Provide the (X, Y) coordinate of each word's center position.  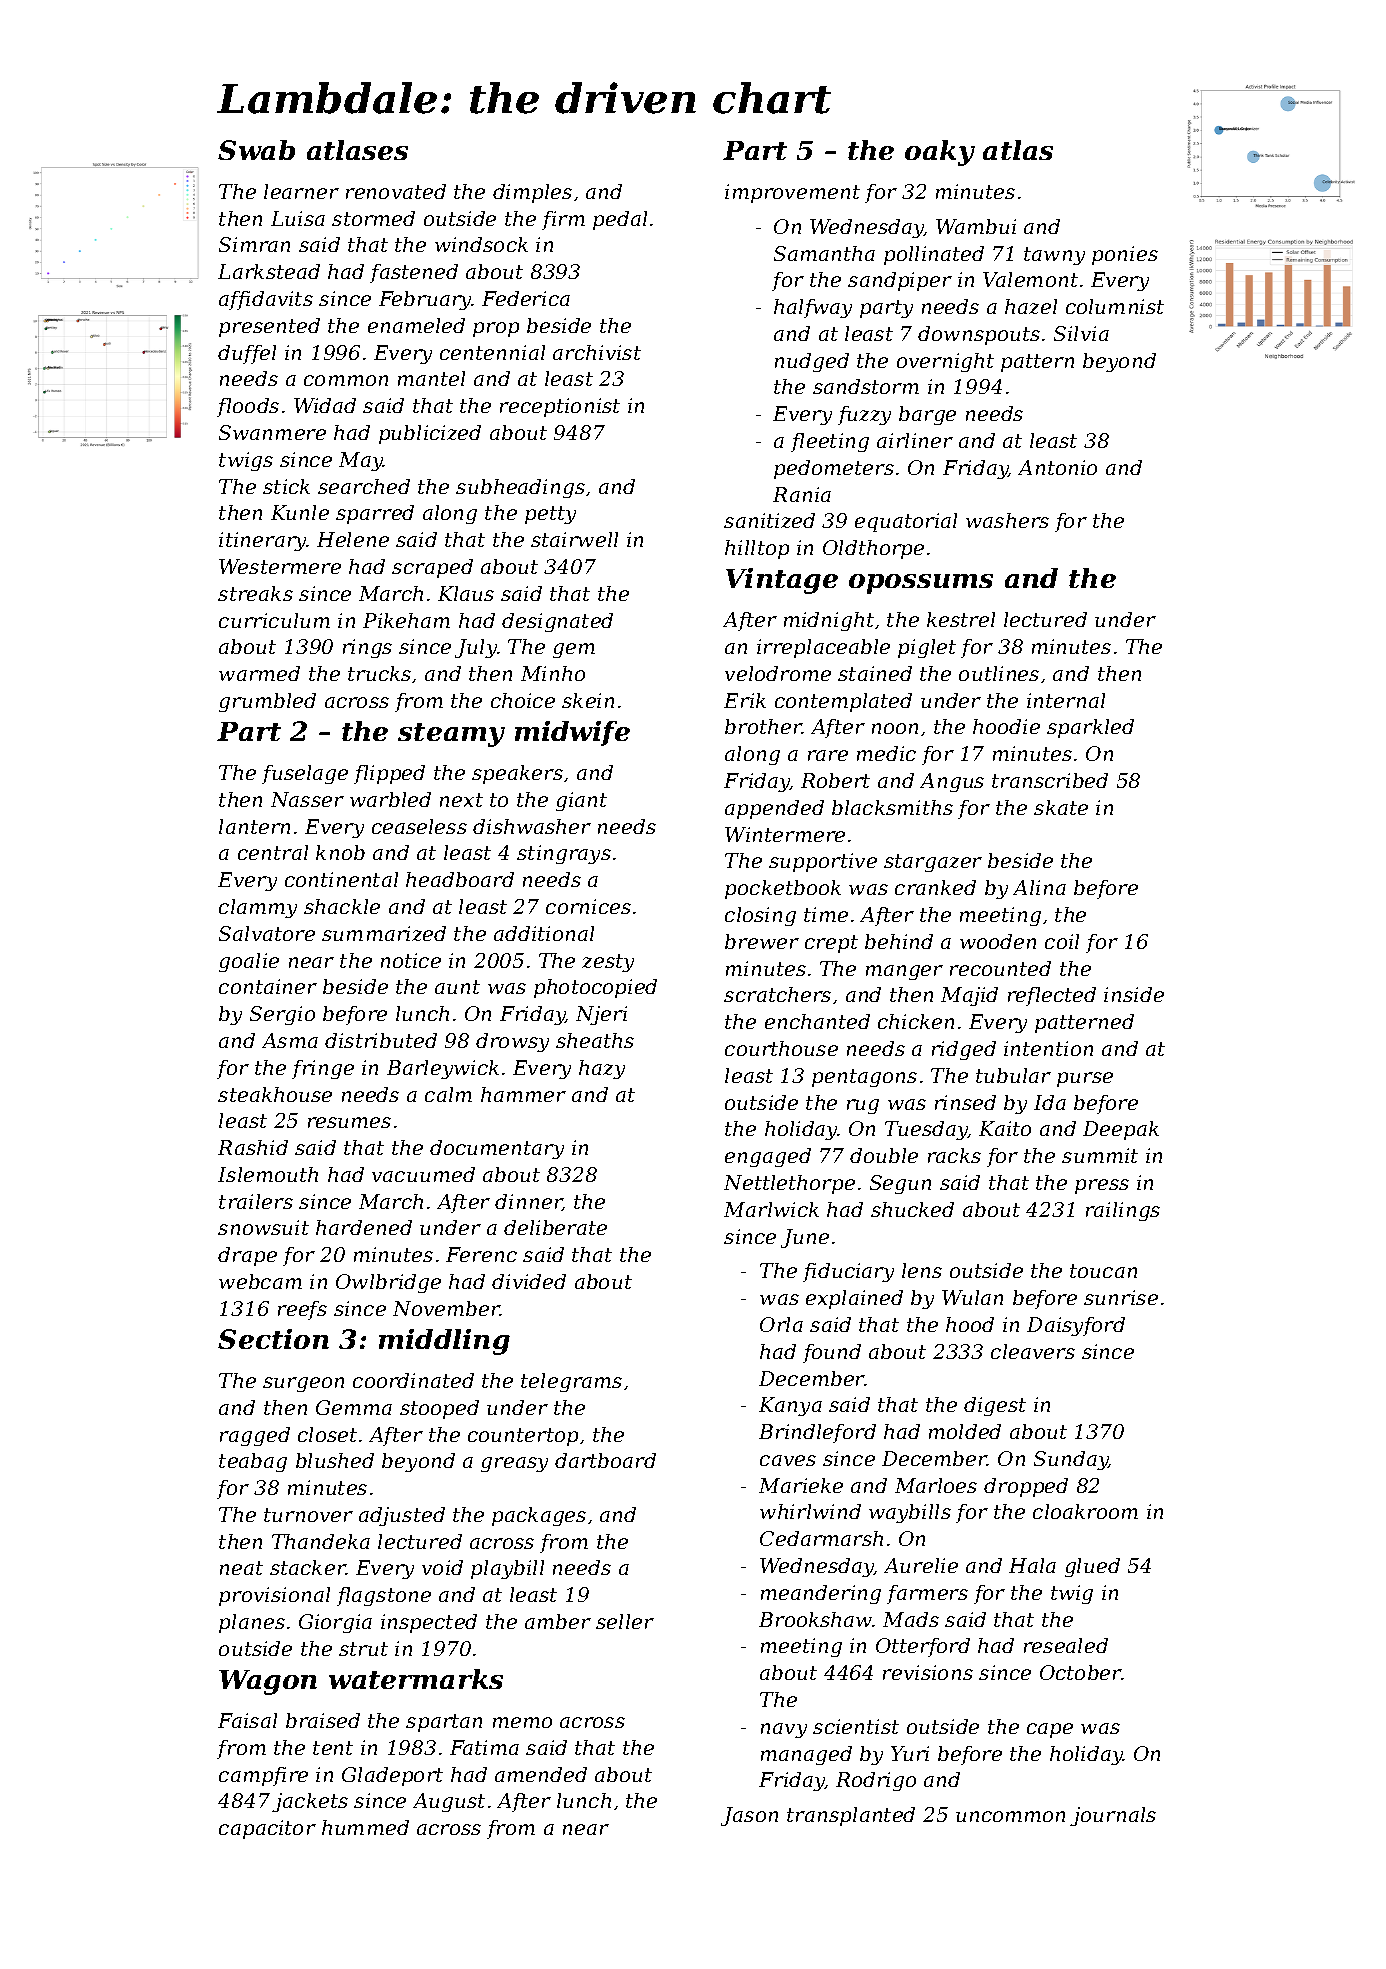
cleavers (1033, 1351)
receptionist (560, 407)
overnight (945, 362)
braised (323, 1720)
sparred (375, 514)
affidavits (266, 300)
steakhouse (275, 1094)
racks (954, 1155)
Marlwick (771, 1209)
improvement (792, 193)
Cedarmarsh (821, 1538)
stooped (439, 1409)
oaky (940, 153)
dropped (1026, 1487)
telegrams (571, 1382)
